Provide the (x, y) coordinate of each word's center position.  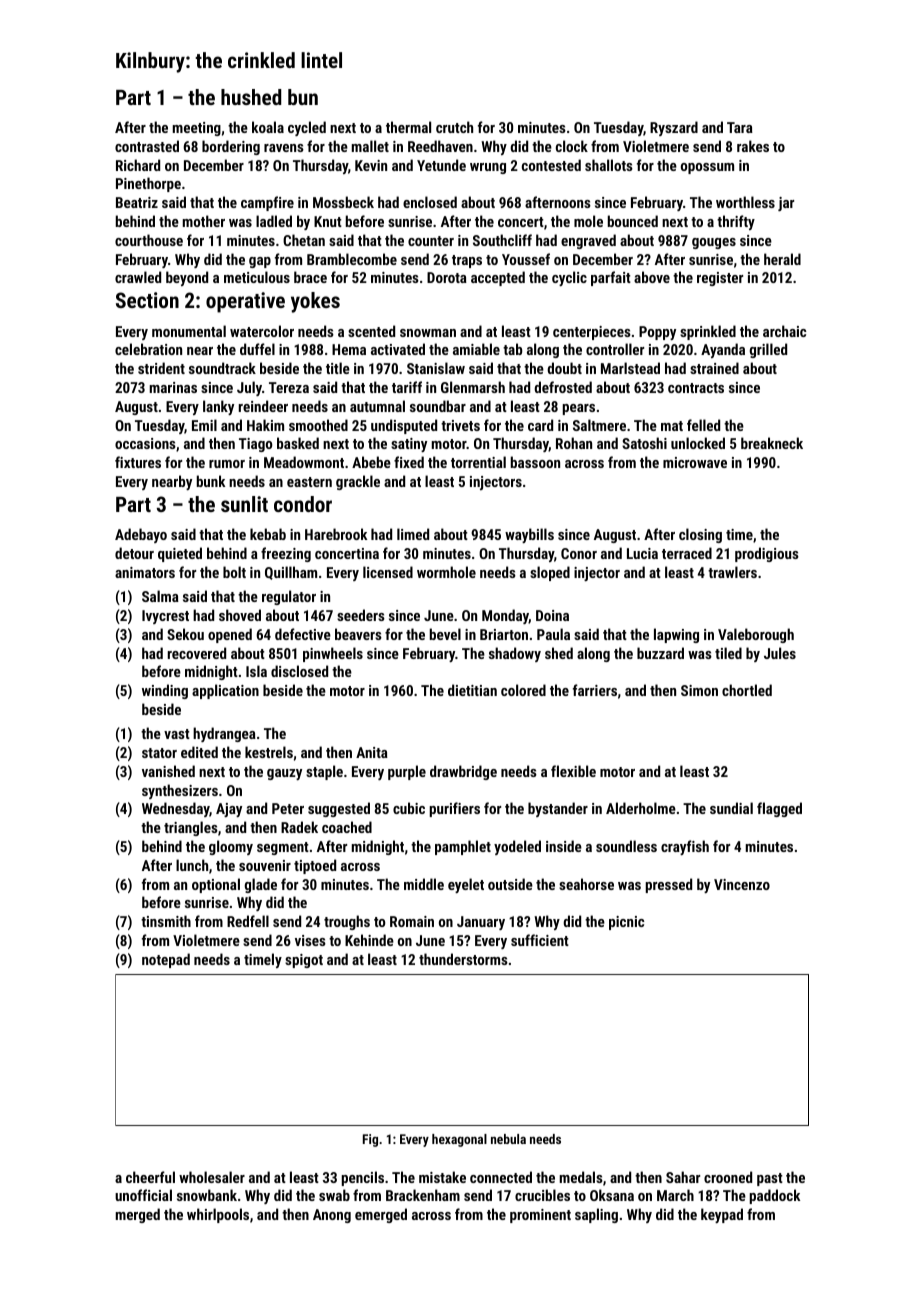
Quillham (291, 573)
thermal (408, 127)
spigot (304, 961)
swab (334, 1195)
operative (245, 302)
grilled (768, 350)
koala (268, 127)
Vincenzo (742, 884)
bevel (445, 634)
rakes (753, 146)
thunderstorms (463, 959)
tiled (728, 653)
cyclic (569, 278)
